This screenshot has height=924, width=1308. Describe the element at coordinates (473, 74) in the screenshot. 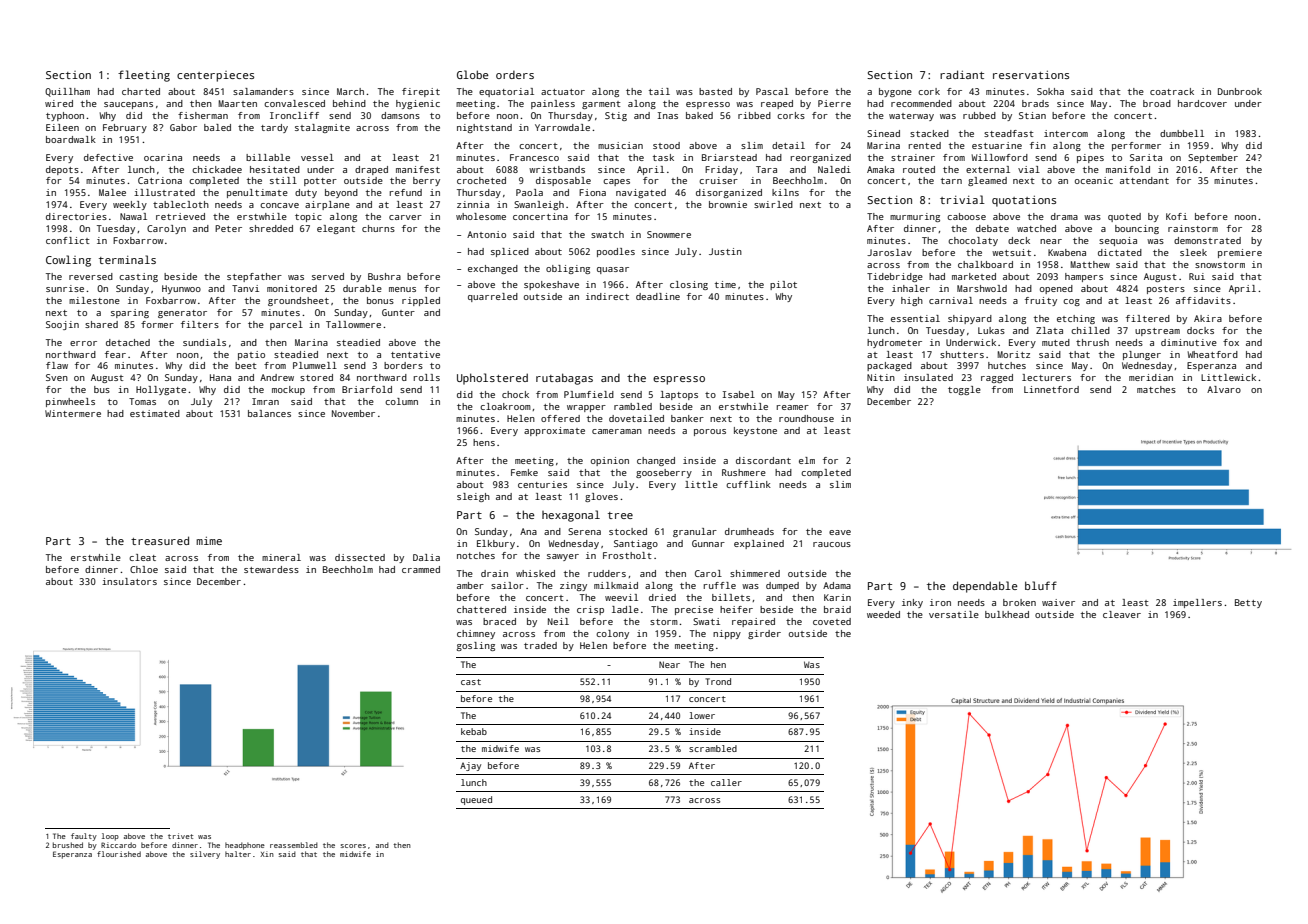

I see `Globe` at that location.
